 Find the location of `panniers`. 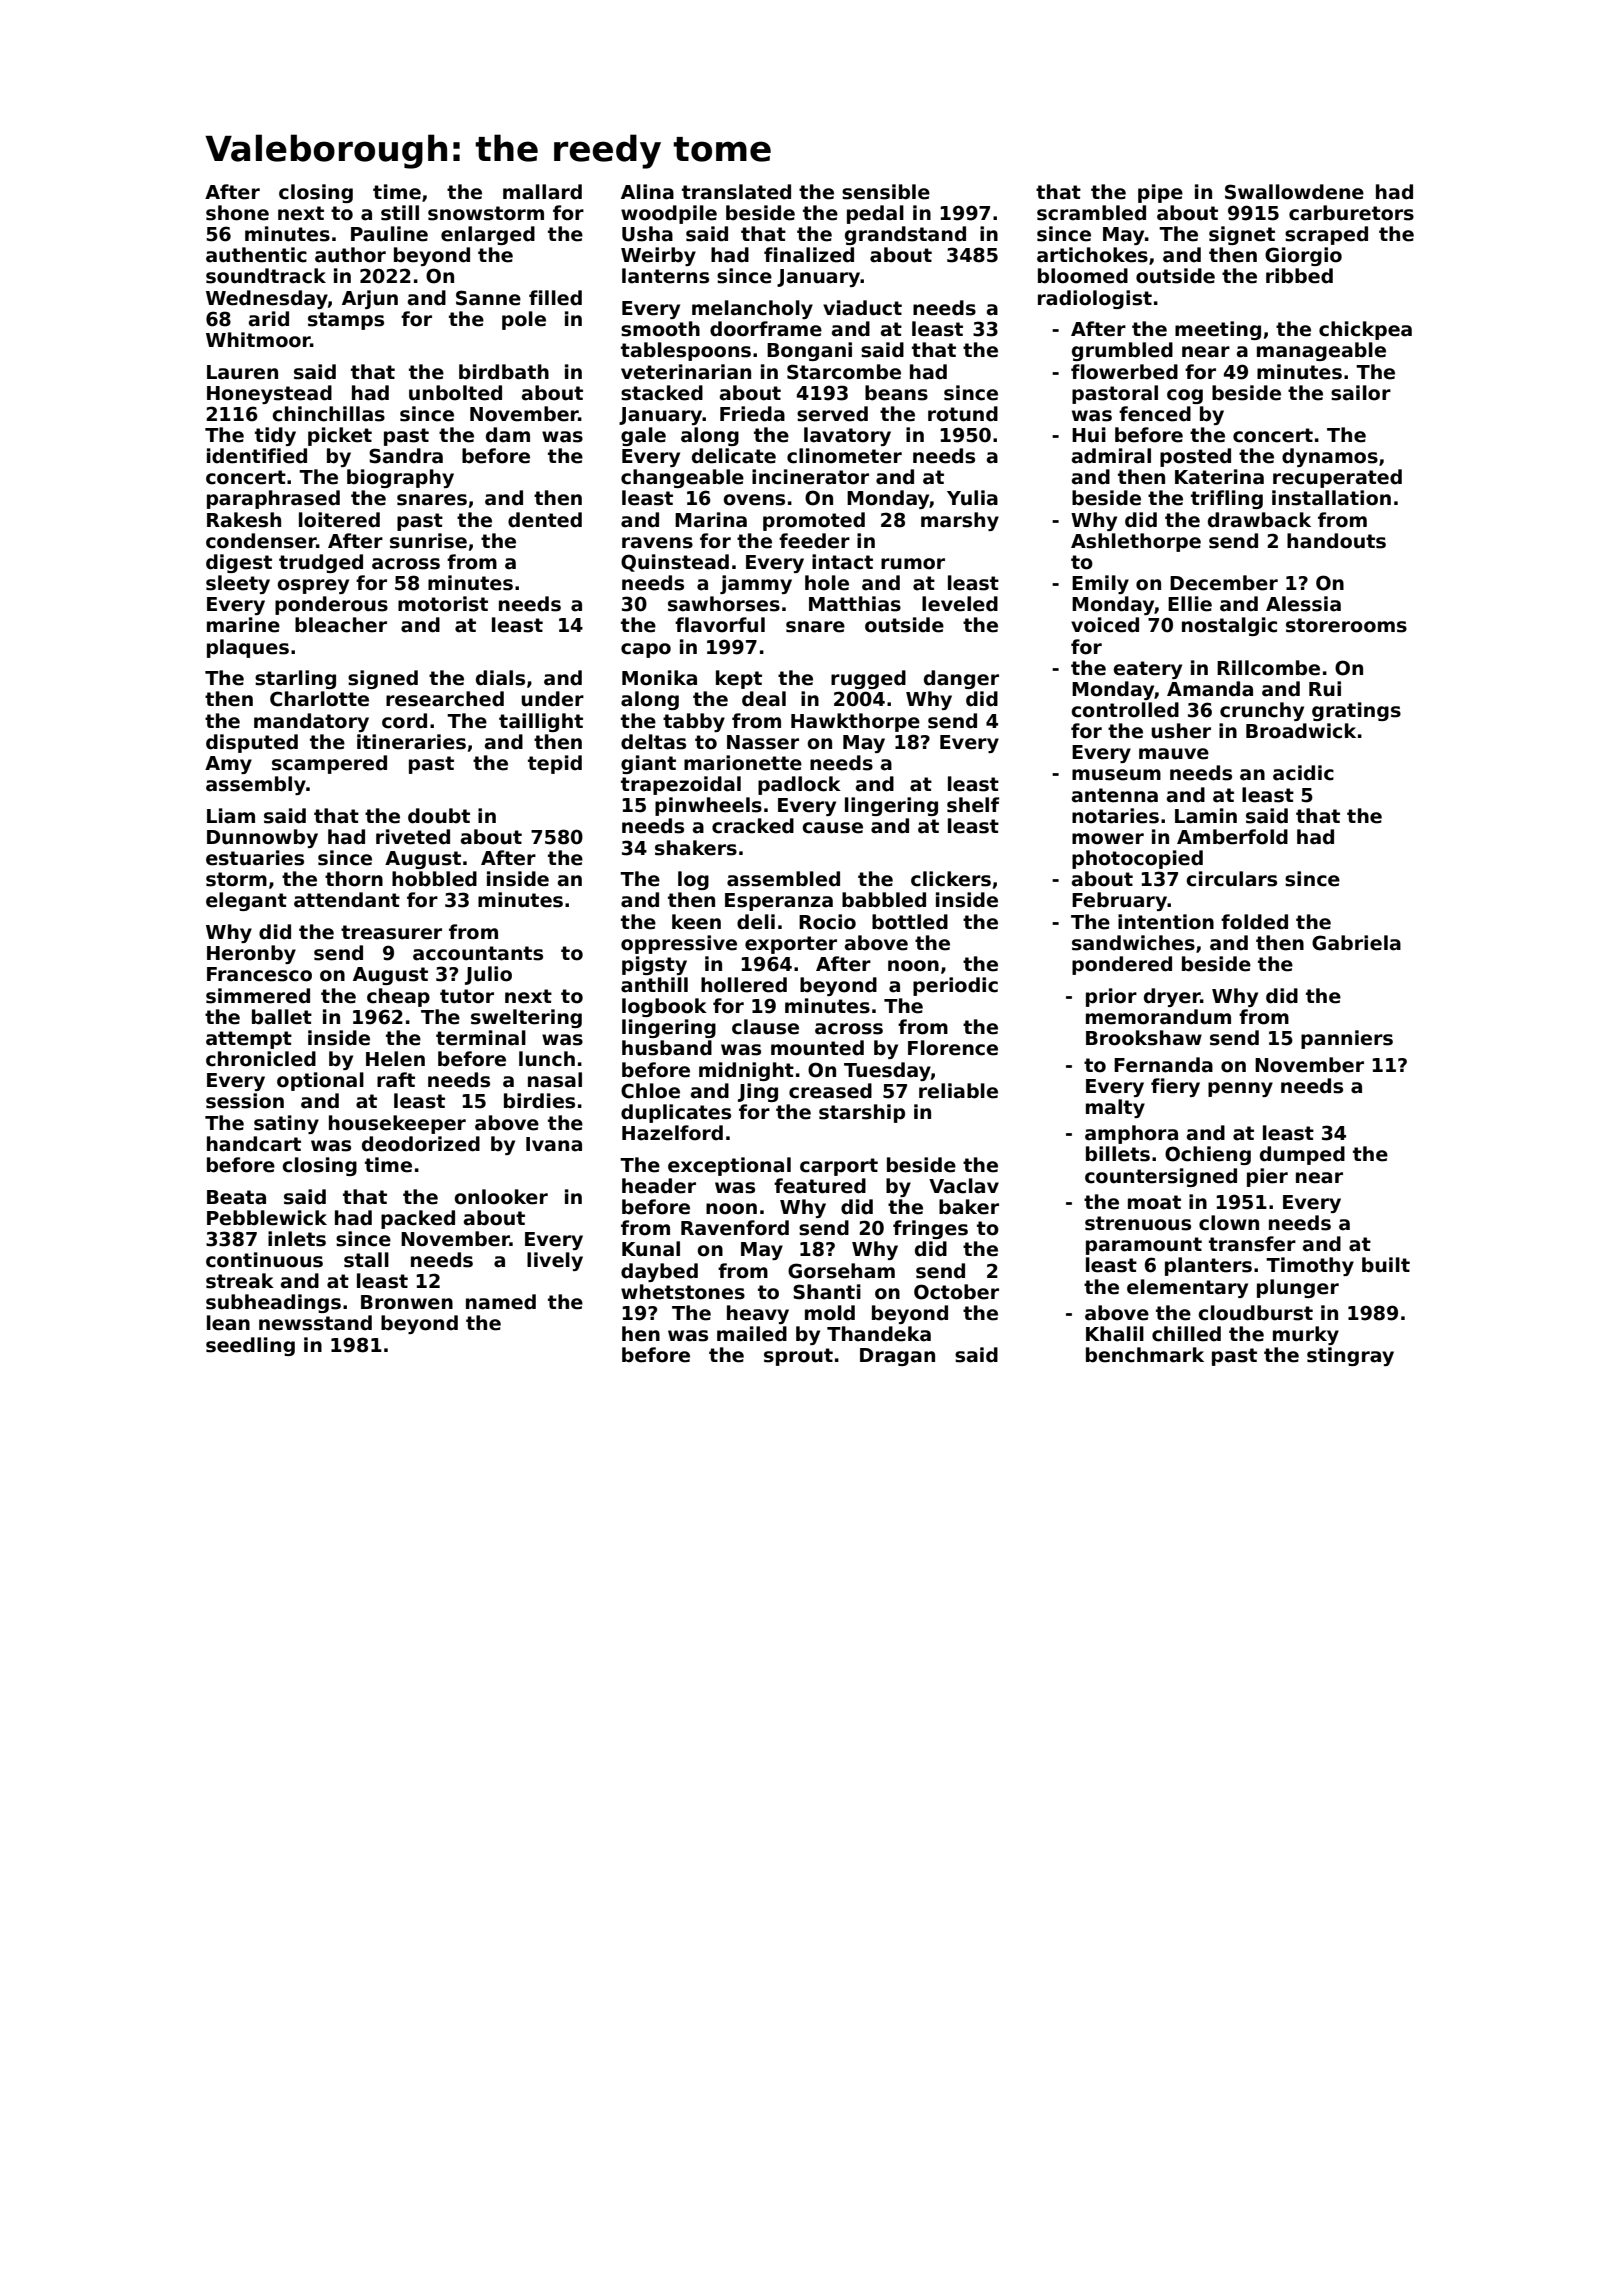

panniers is located at coordinates (1347, 1039).
